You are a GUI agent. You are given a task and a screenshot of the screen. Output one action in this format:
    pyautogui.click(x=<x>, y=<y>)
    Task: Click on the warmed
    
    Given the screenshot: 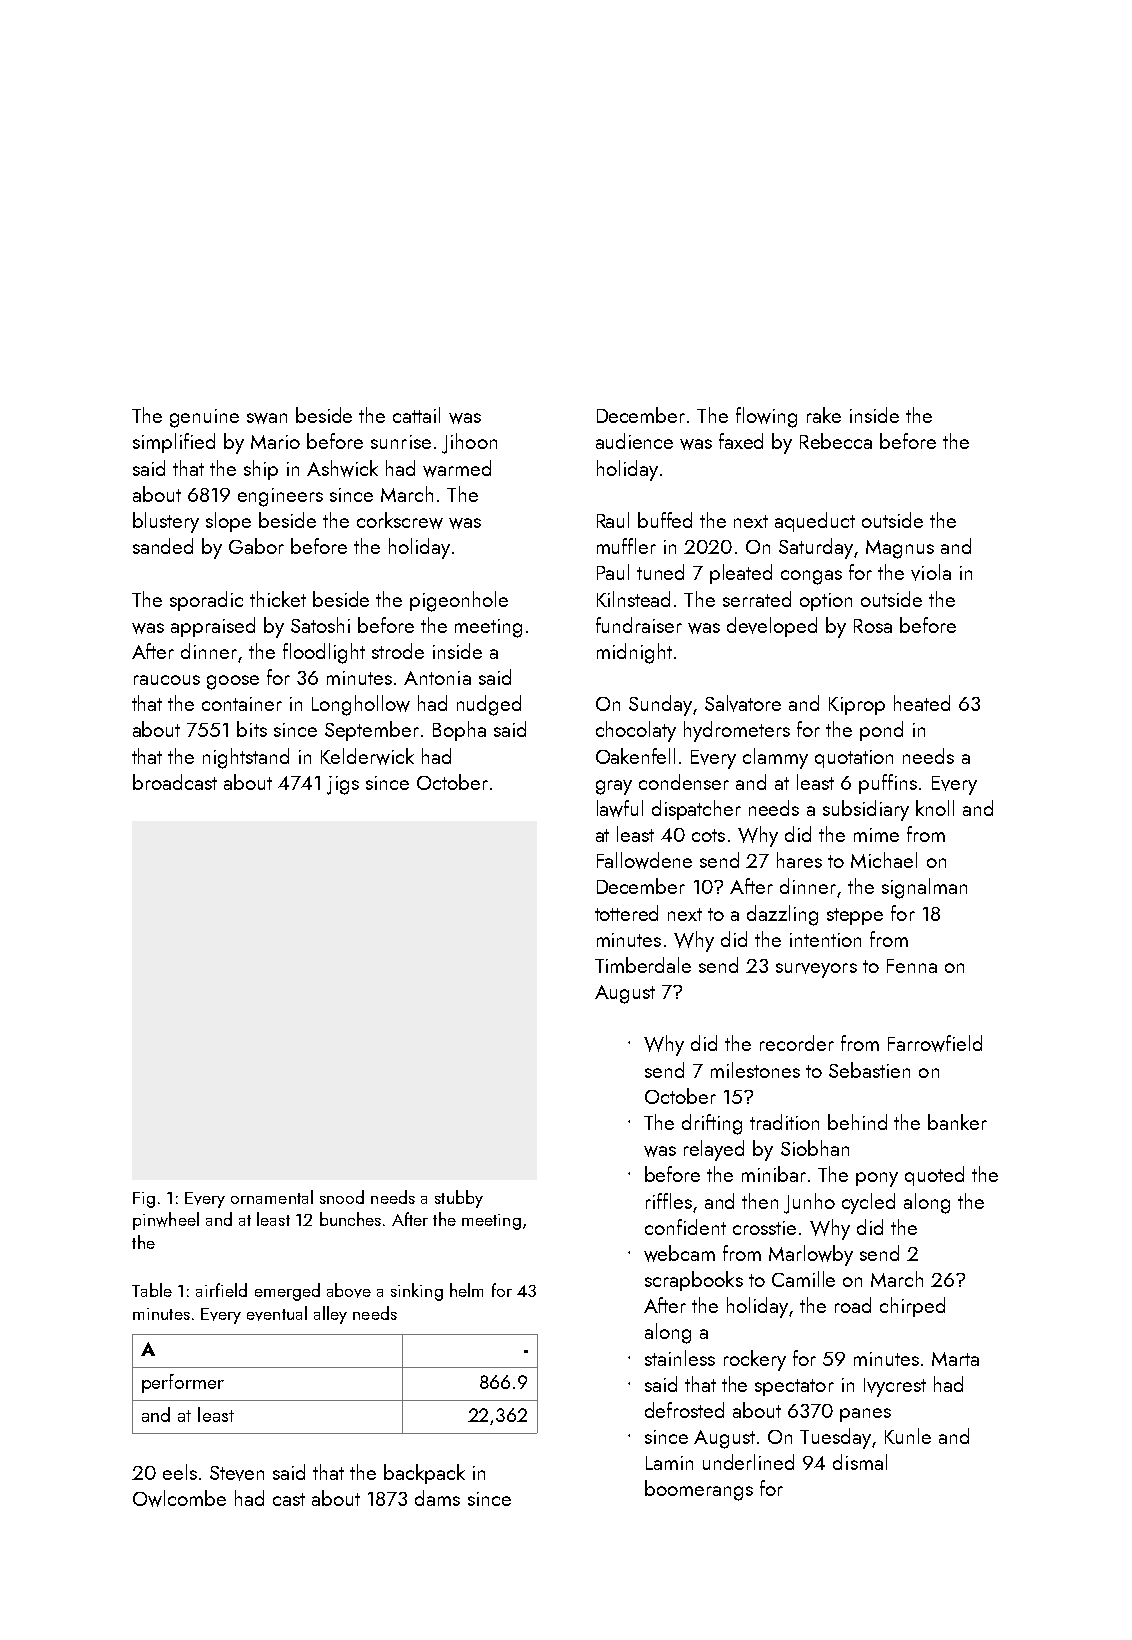 What is the action you would take?
    pyautogui.click(x=457, y=468)
